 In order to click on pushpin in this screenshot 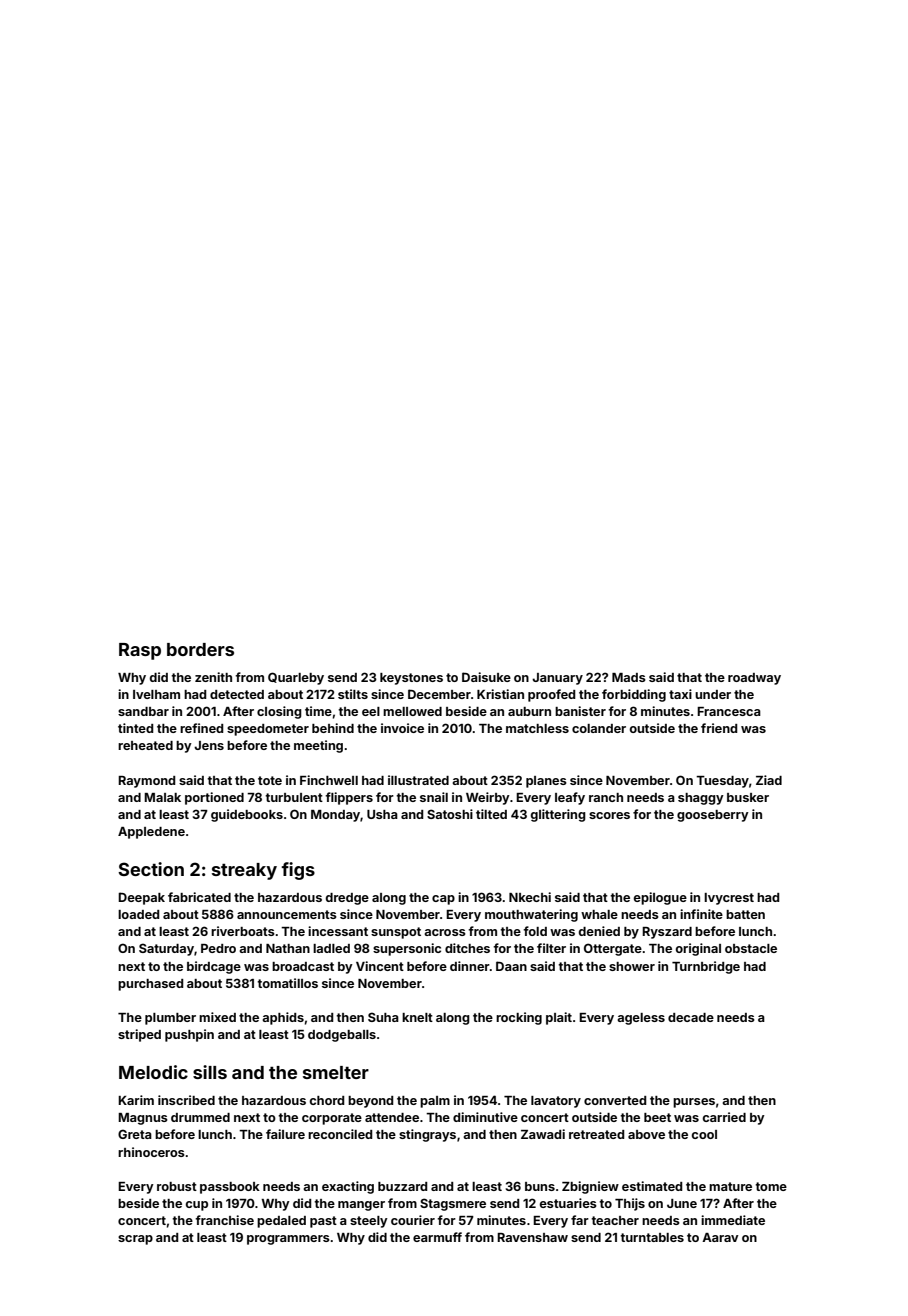, I will do `click(189, 1035)`.
